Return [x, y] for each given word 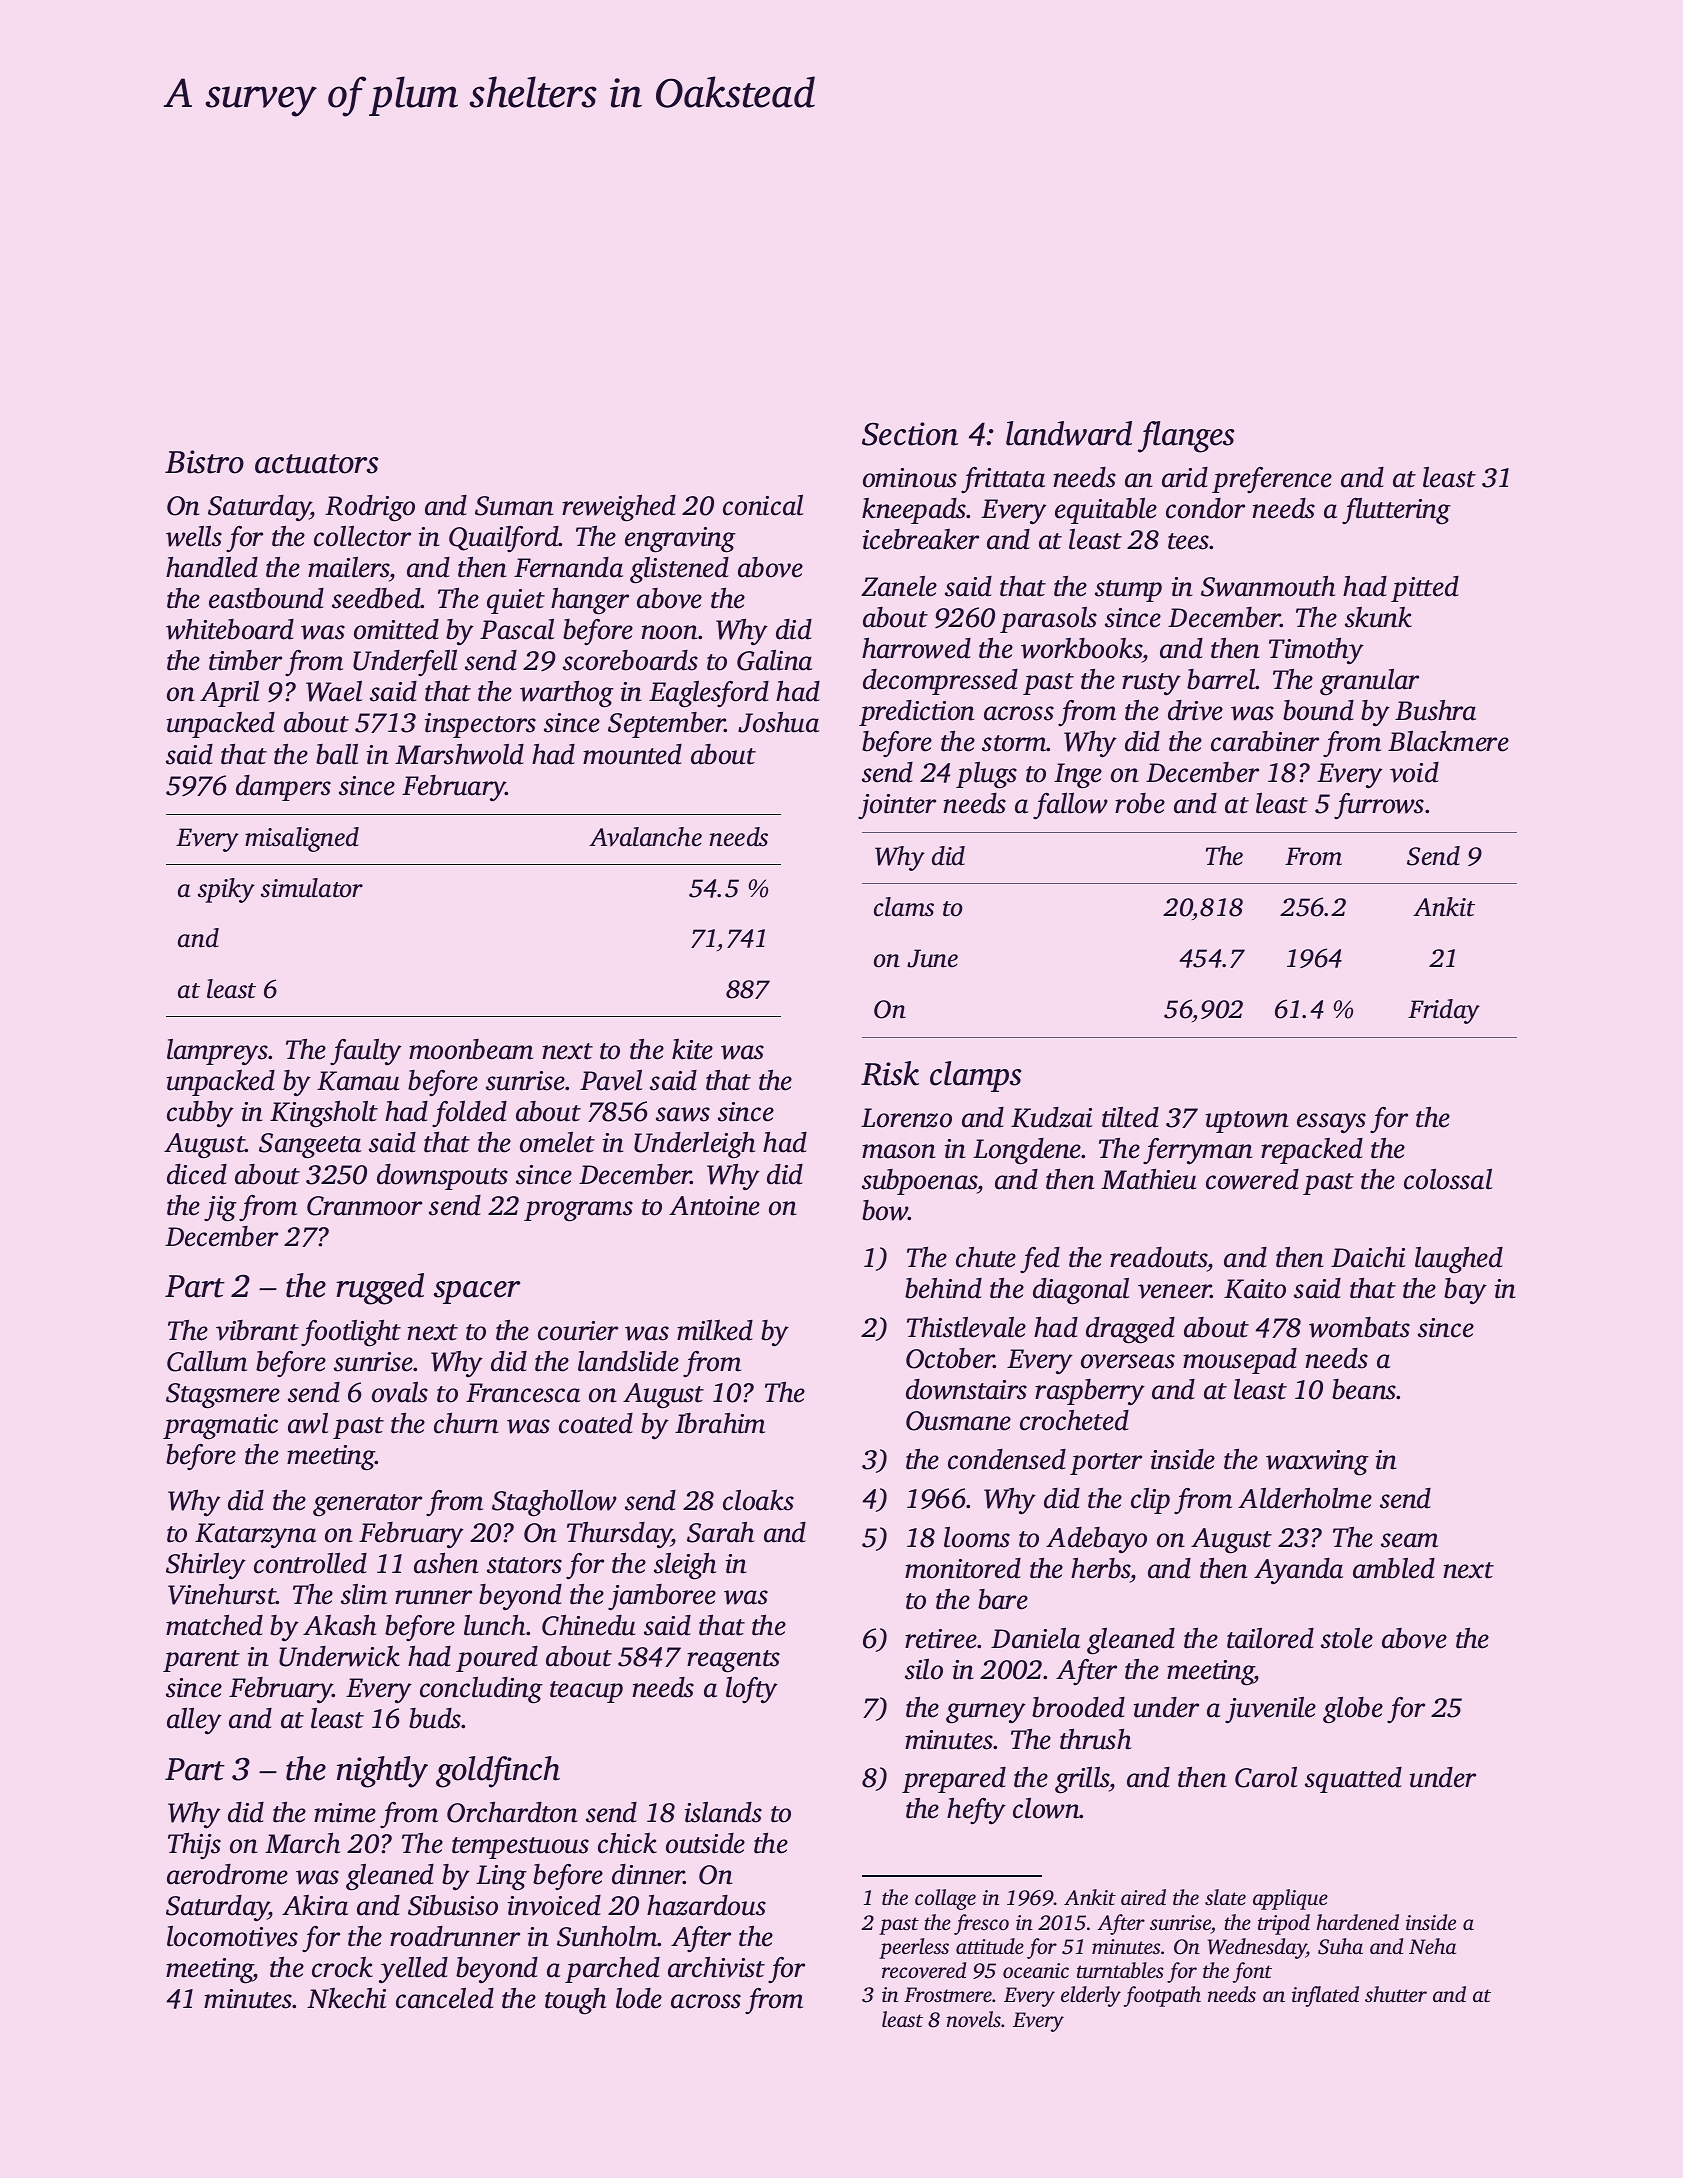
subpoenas [920, 1182]
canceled [445, 1998]
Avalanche [645, 837]
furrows [1379, 806]
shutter [1396, 1994]
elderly [1091, 1996]
